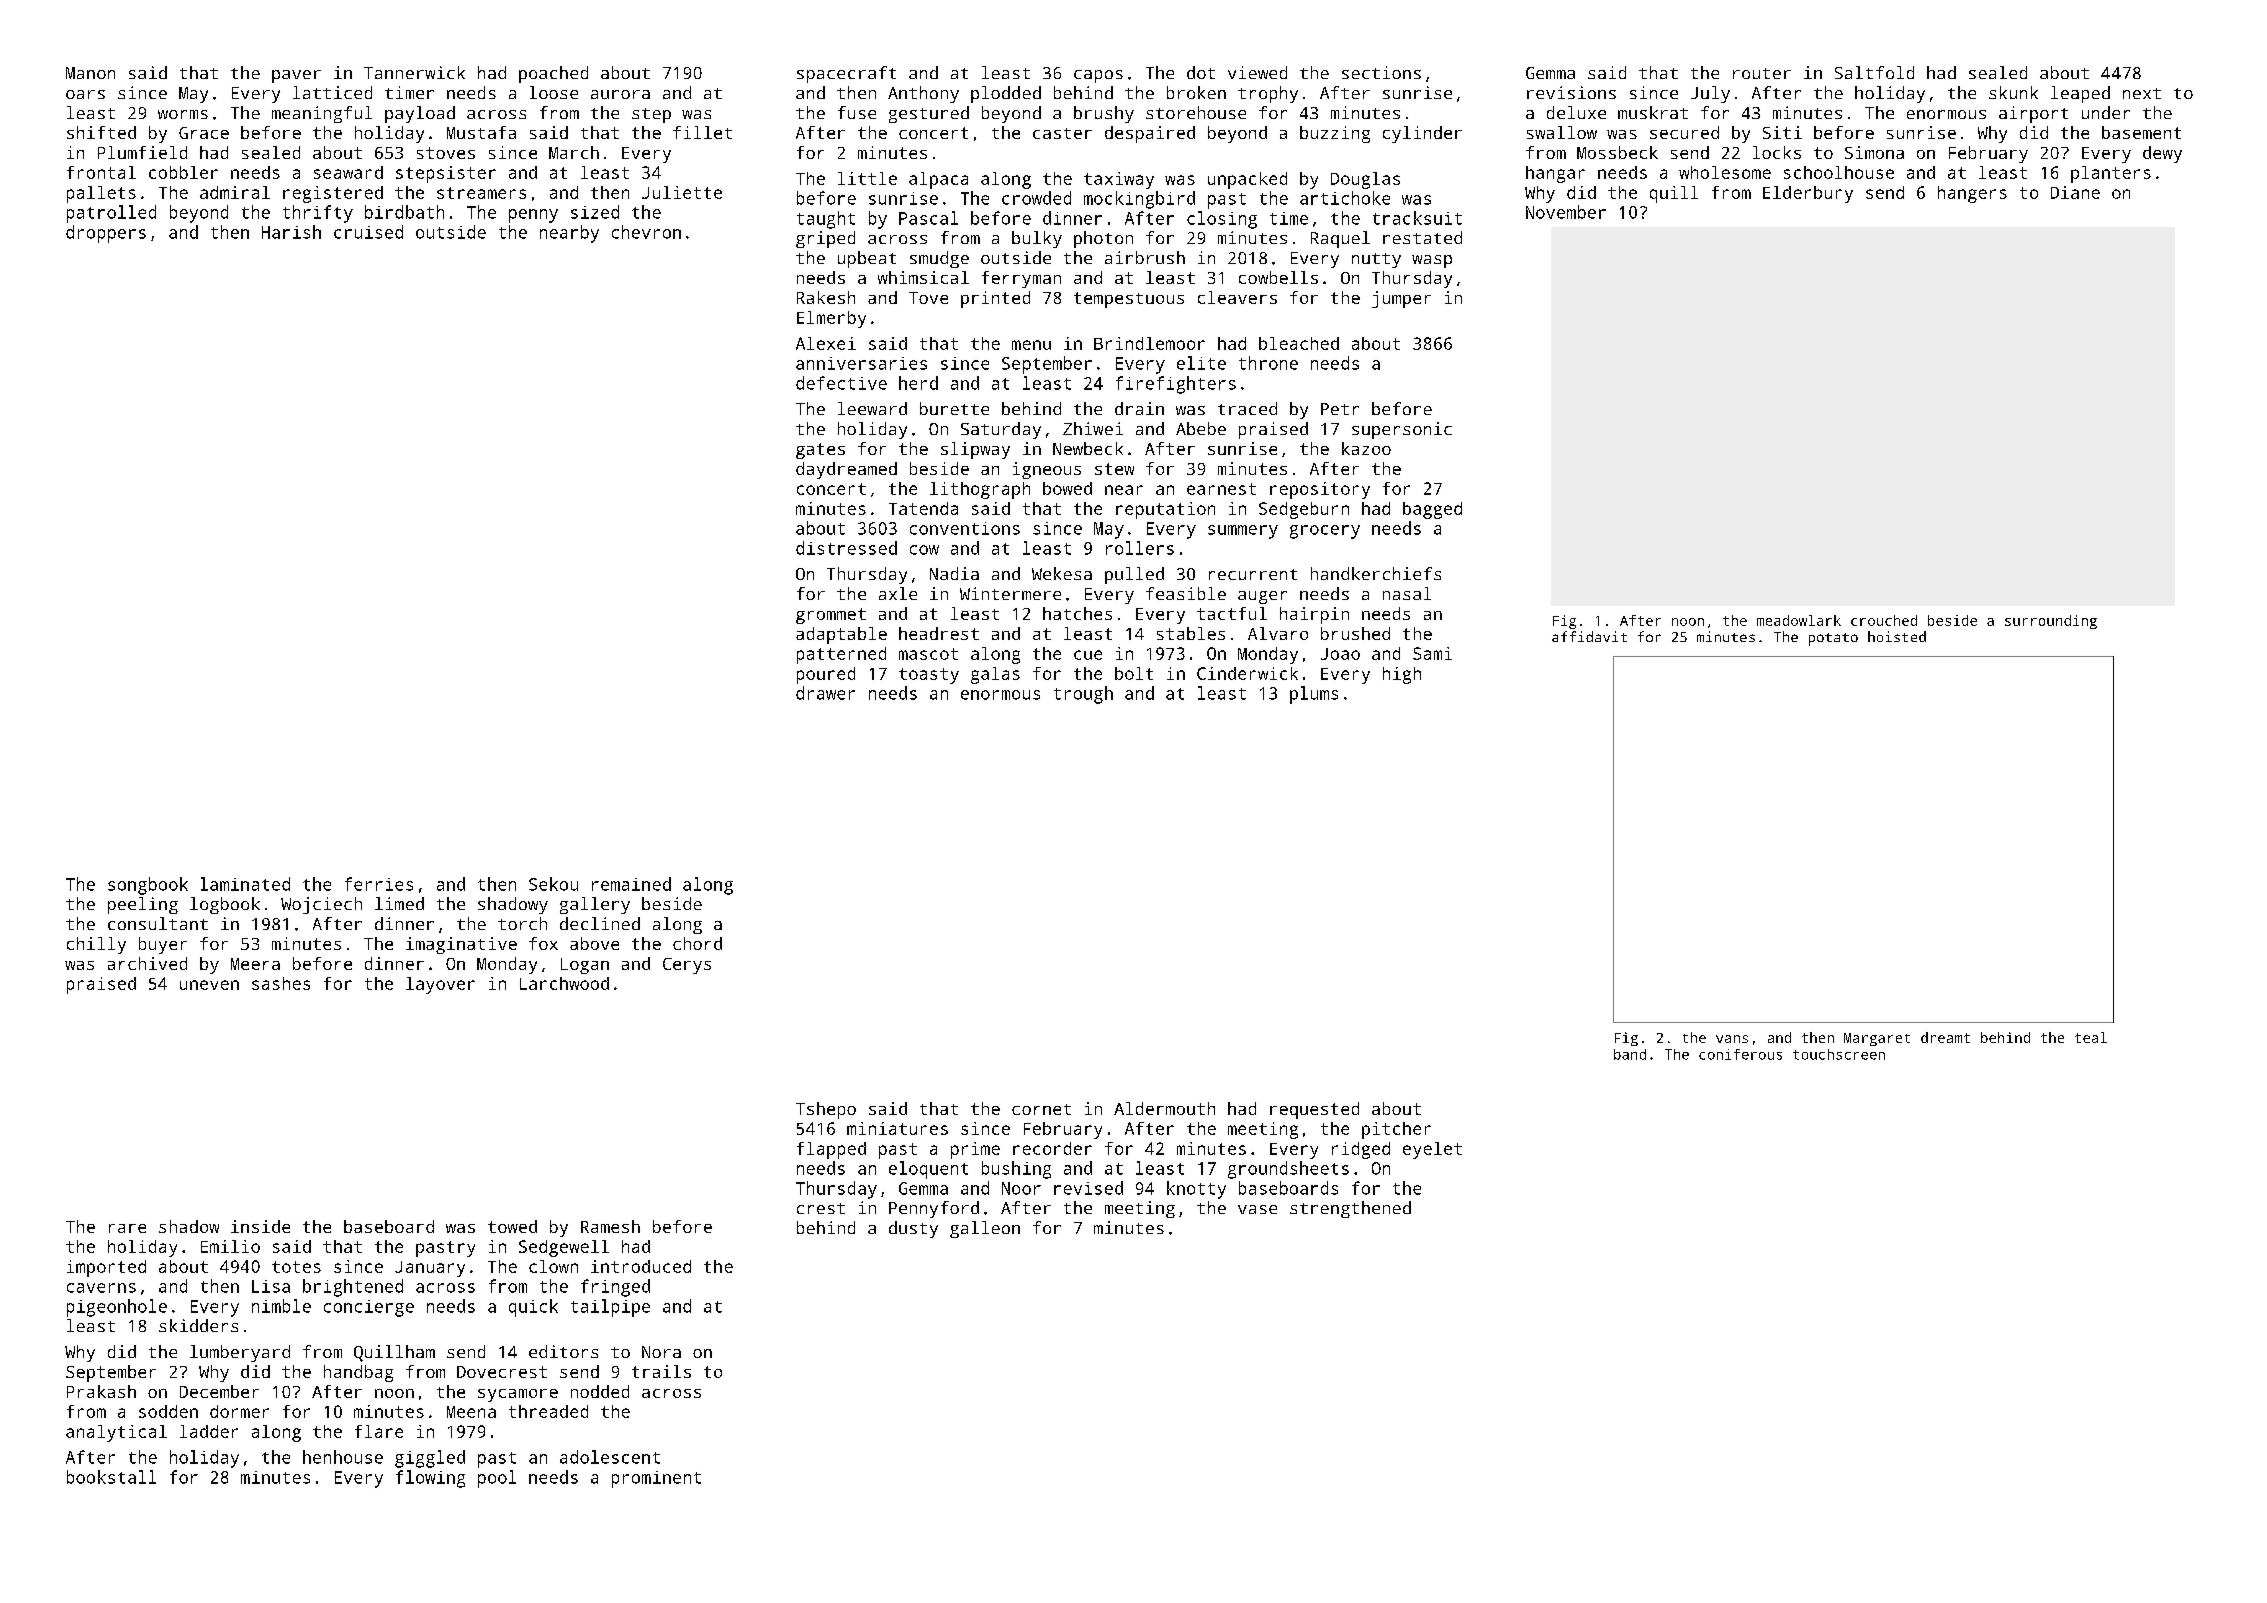 This page has height=1603, width=2267. Describe the element at coordinates (929, 676) in the page. I see `toasty` at that location.
